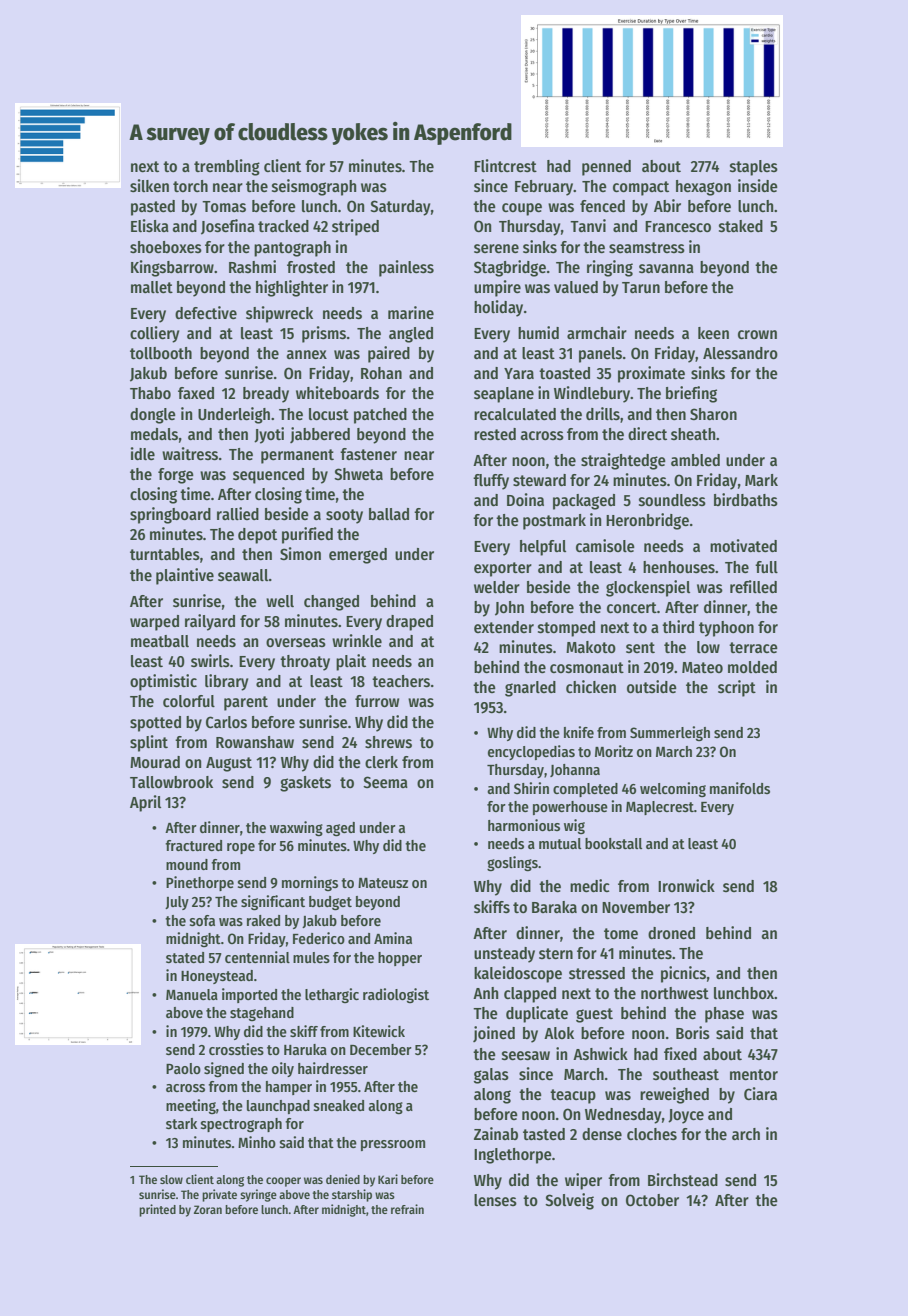 This page has width=908, height=1316. What do you see at coordinates (343, 1179) in the page?
I see `denied` at bounding box center [343, 1179].
